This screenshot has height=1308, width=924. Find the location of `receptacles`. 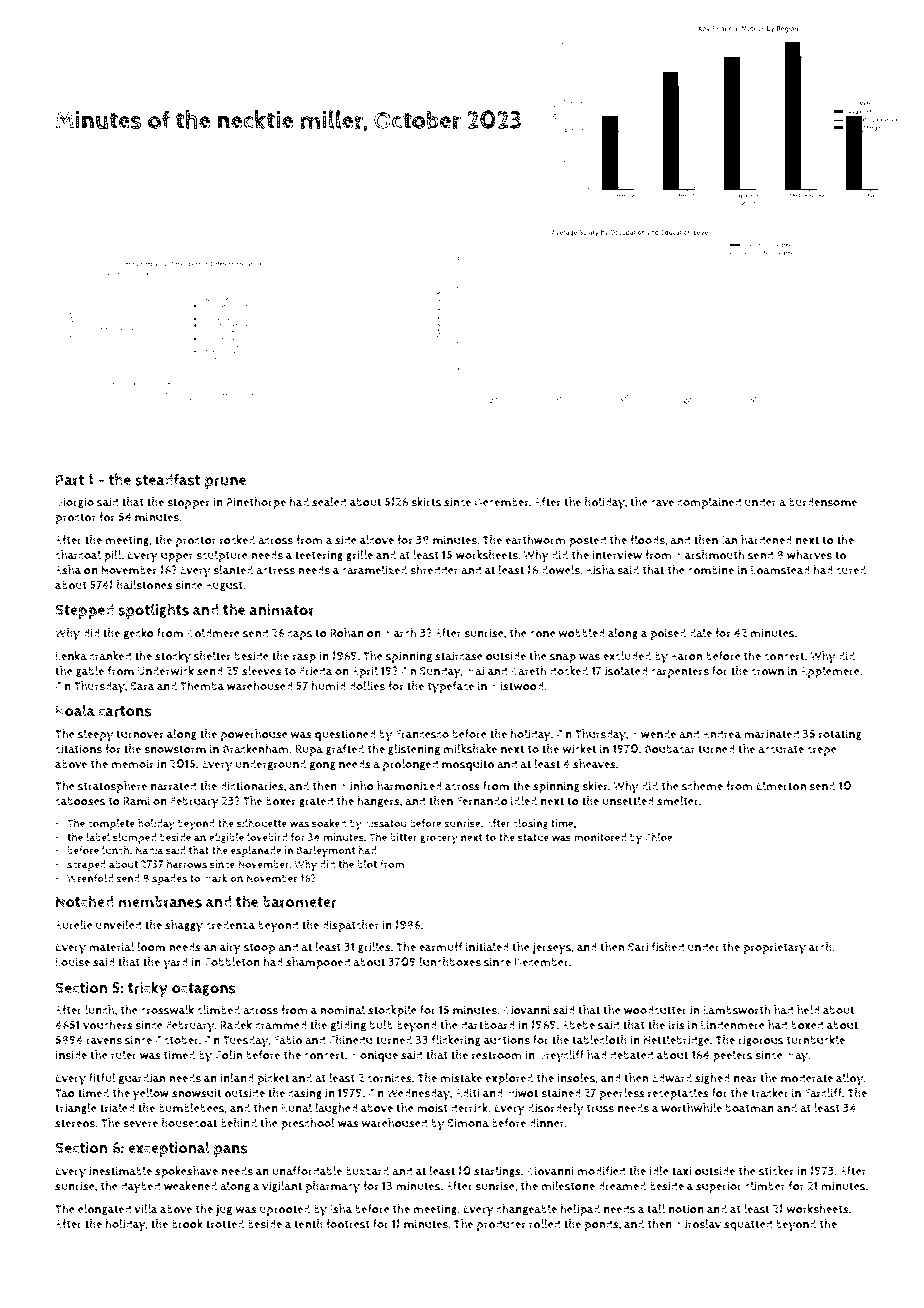

receptacles is located at coordinates (678, 1094).
